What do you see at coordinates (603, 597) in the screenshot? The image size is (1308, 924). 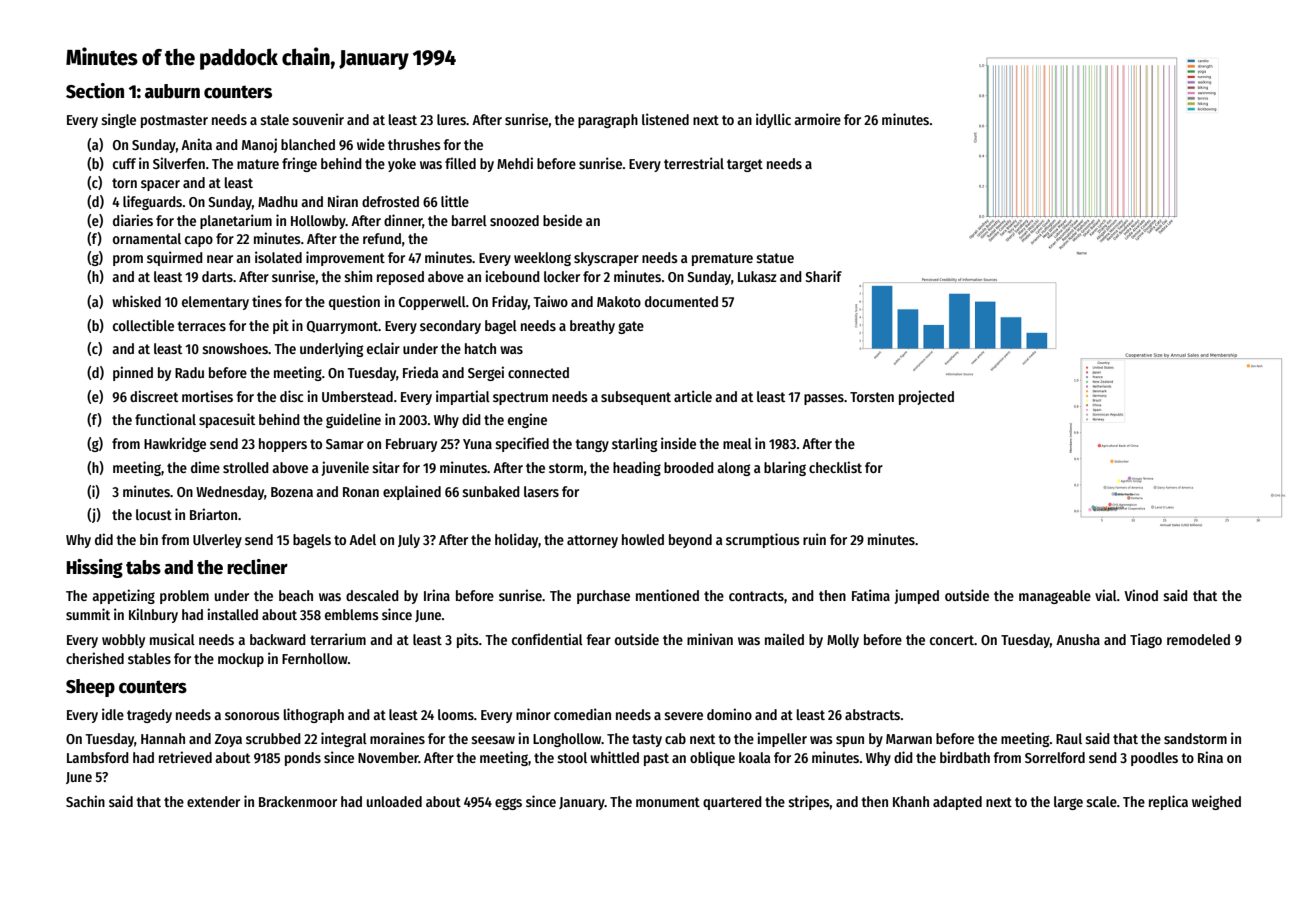 I see `purchase` at bounding box center [603, 597].
